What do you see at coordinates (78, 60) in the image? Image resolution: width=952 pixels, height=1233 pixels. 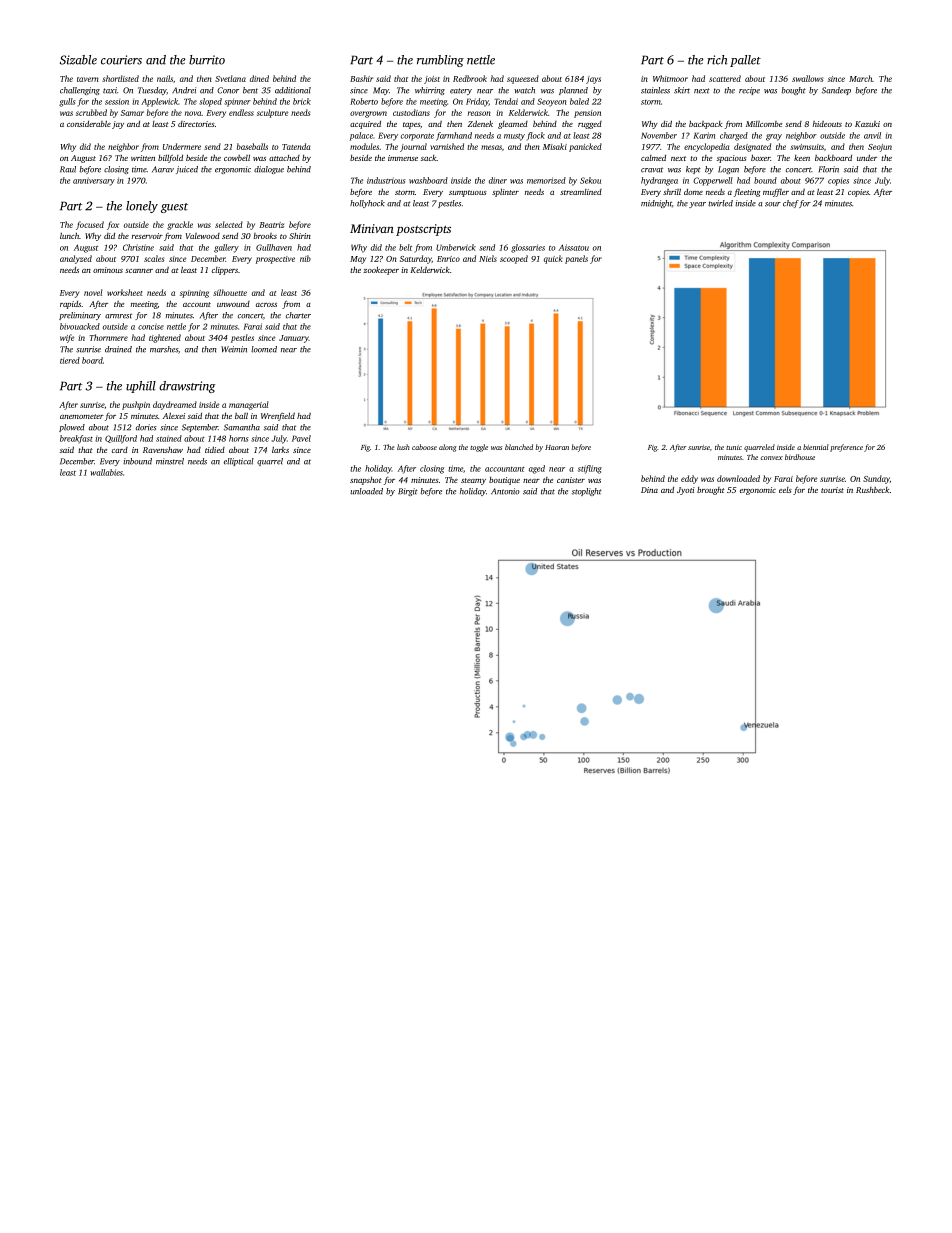 I see `Sizable` at bounding box center [78, 60].
